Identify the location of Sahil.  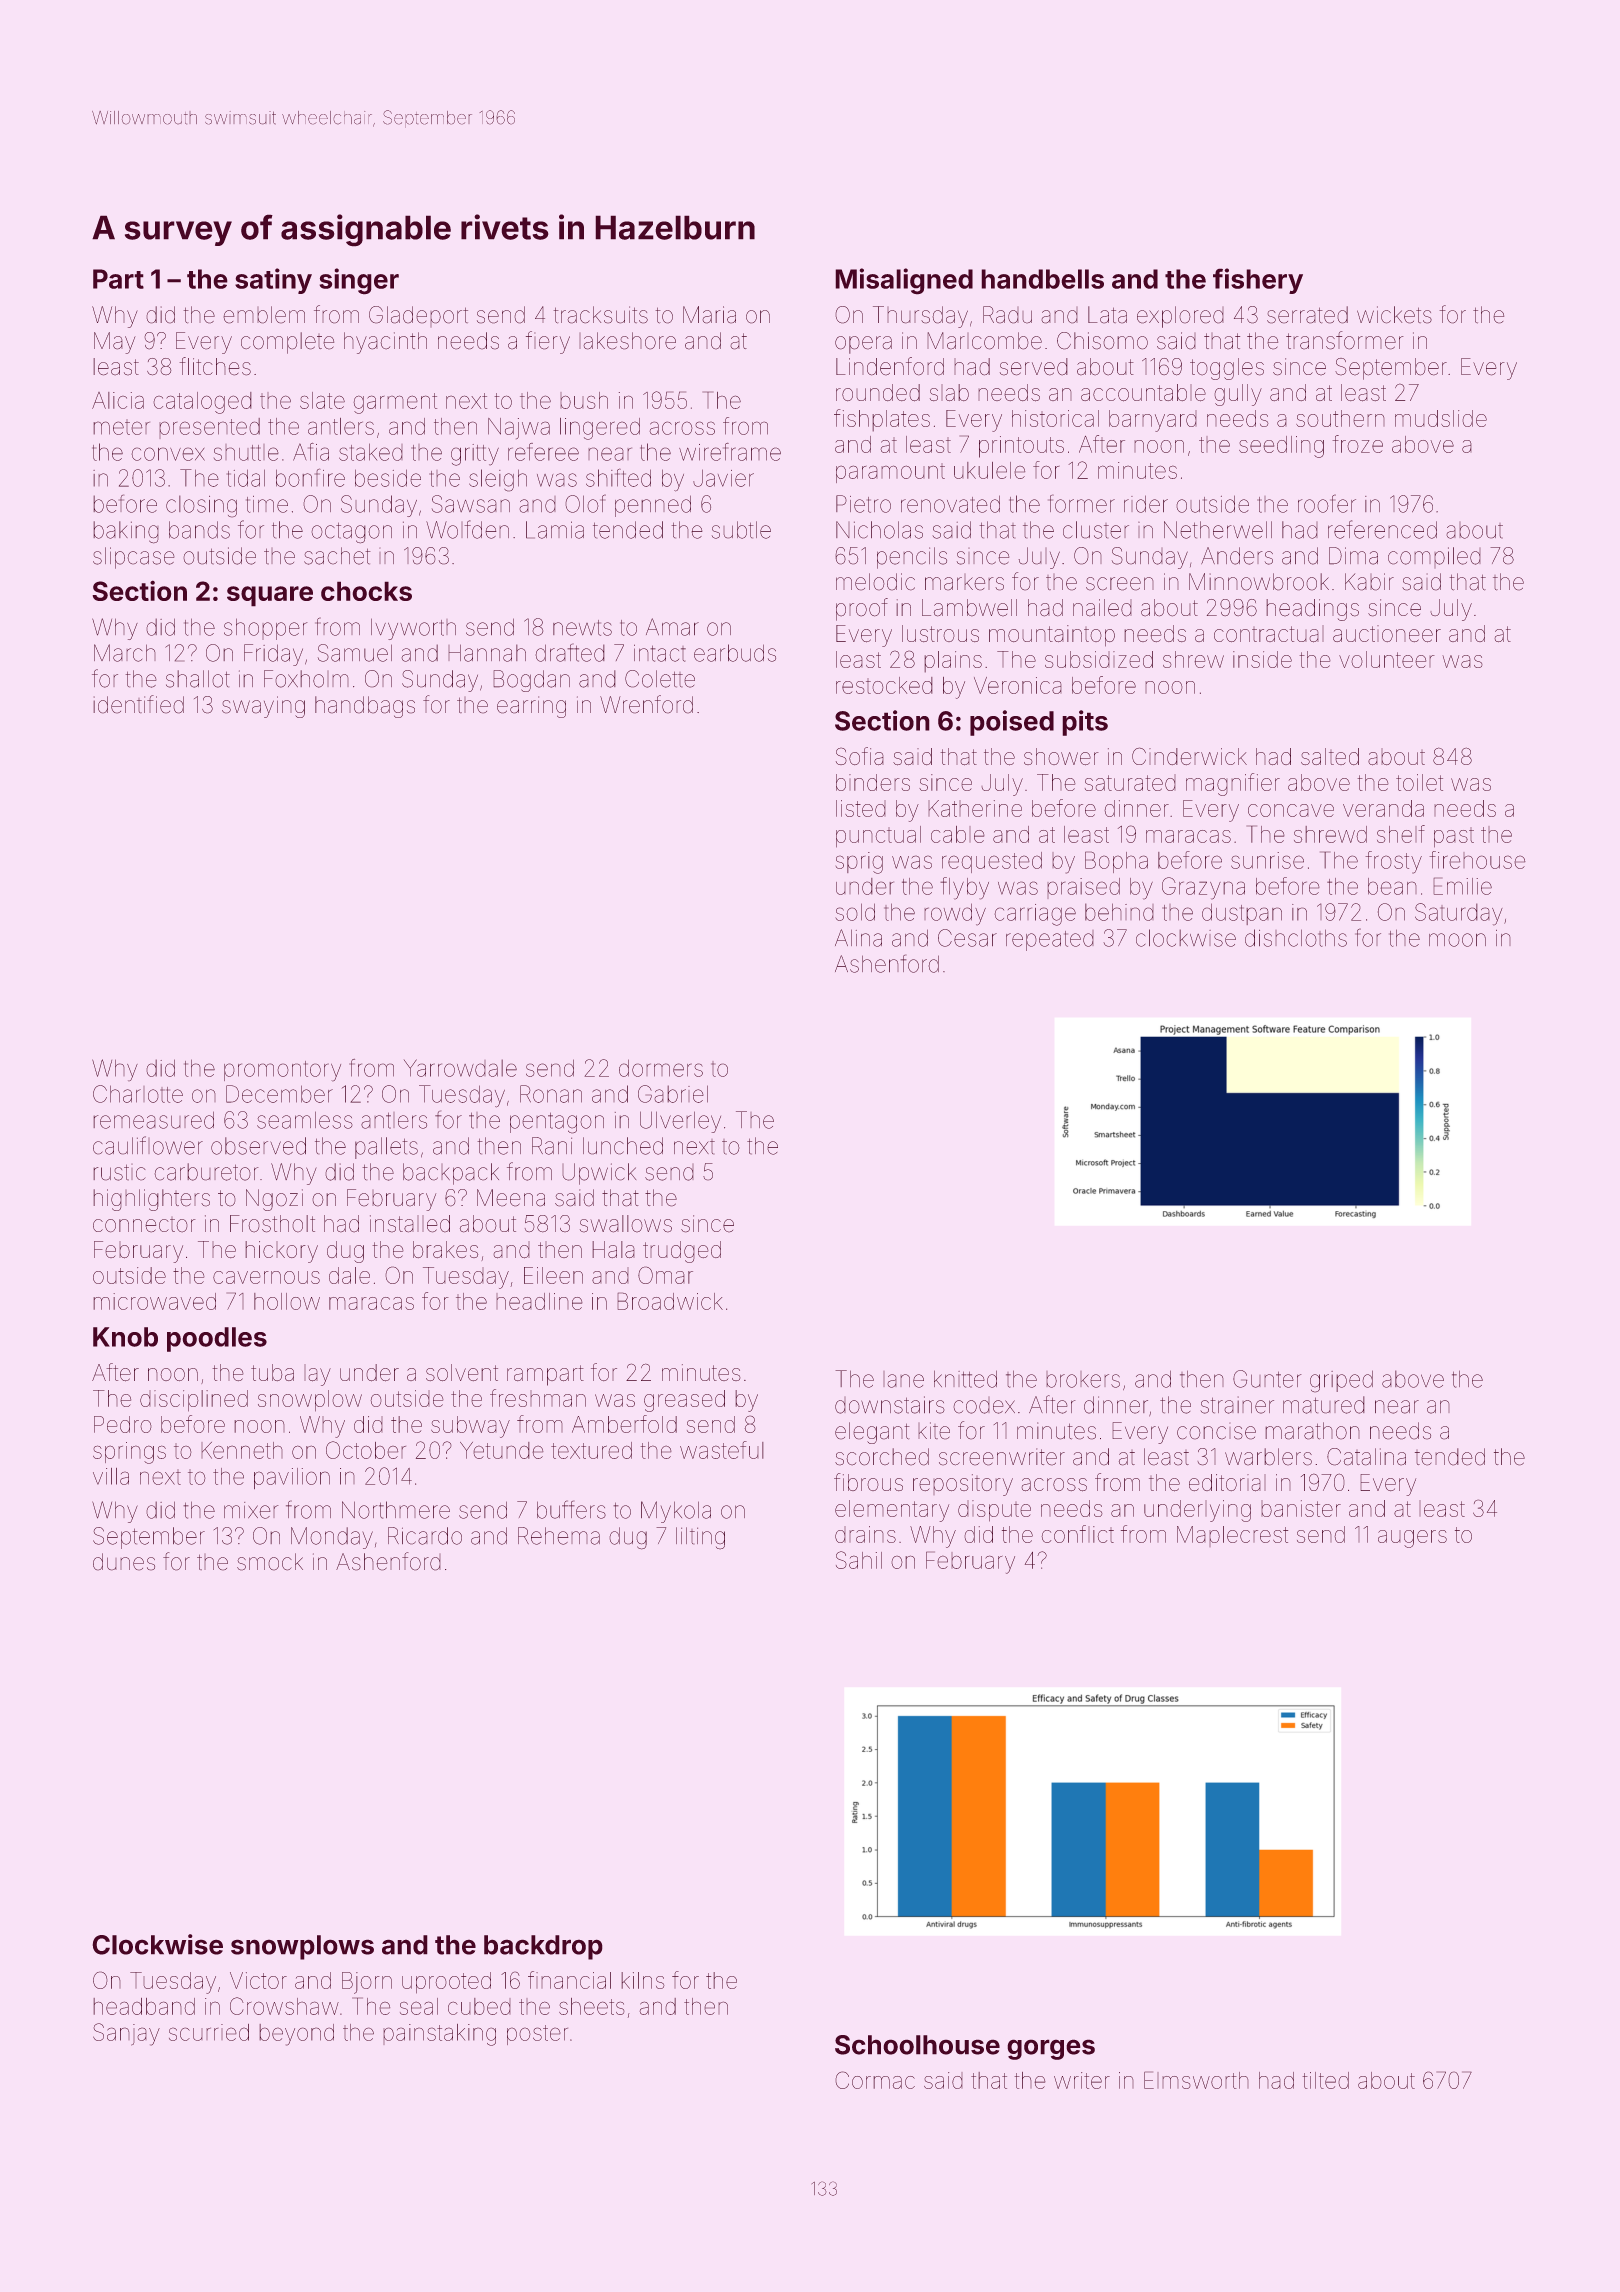
(859, 1560).
